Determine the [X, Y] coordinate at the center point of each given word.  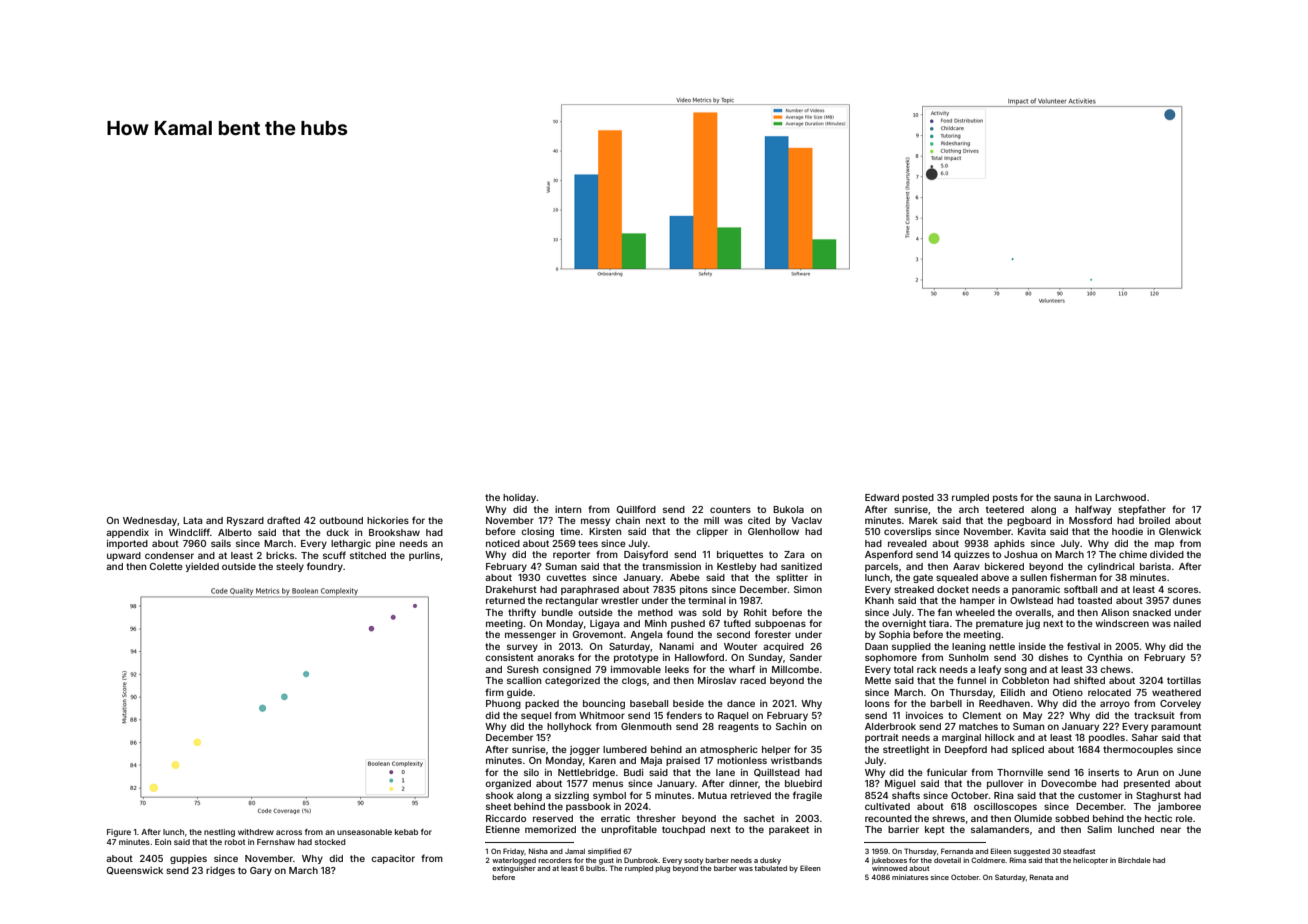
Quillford [636, 509]
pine [385, 544]
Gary [261, 871]
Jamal [575, 851]
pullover [1005, 784]
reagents [738, 727]
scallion [524, 680]
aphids [1009, 544]
